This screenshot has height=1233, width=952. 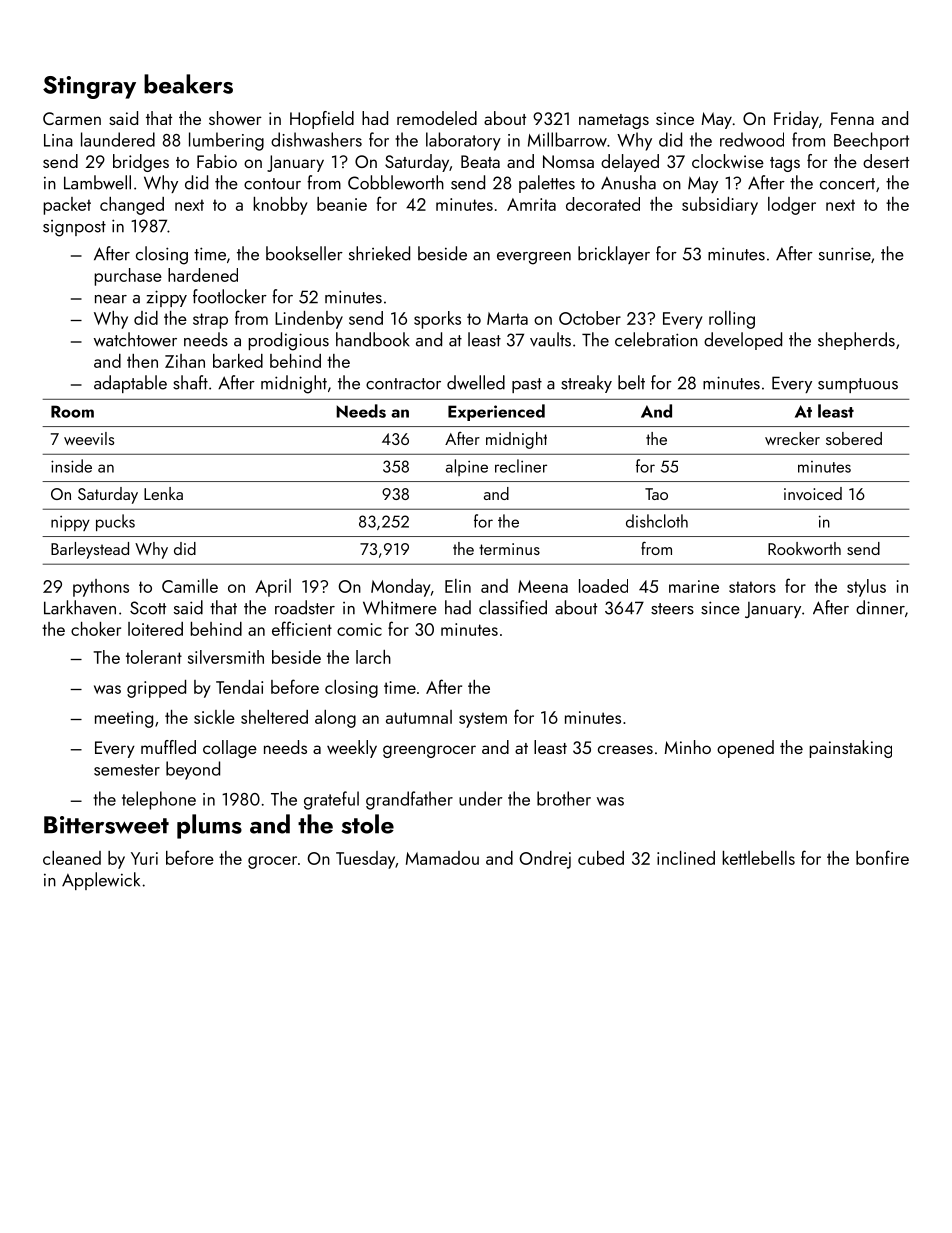 What do you see at coordinates (686, 858) in the screenshot?
I see `inclined` at bounding box center [686, 858].
